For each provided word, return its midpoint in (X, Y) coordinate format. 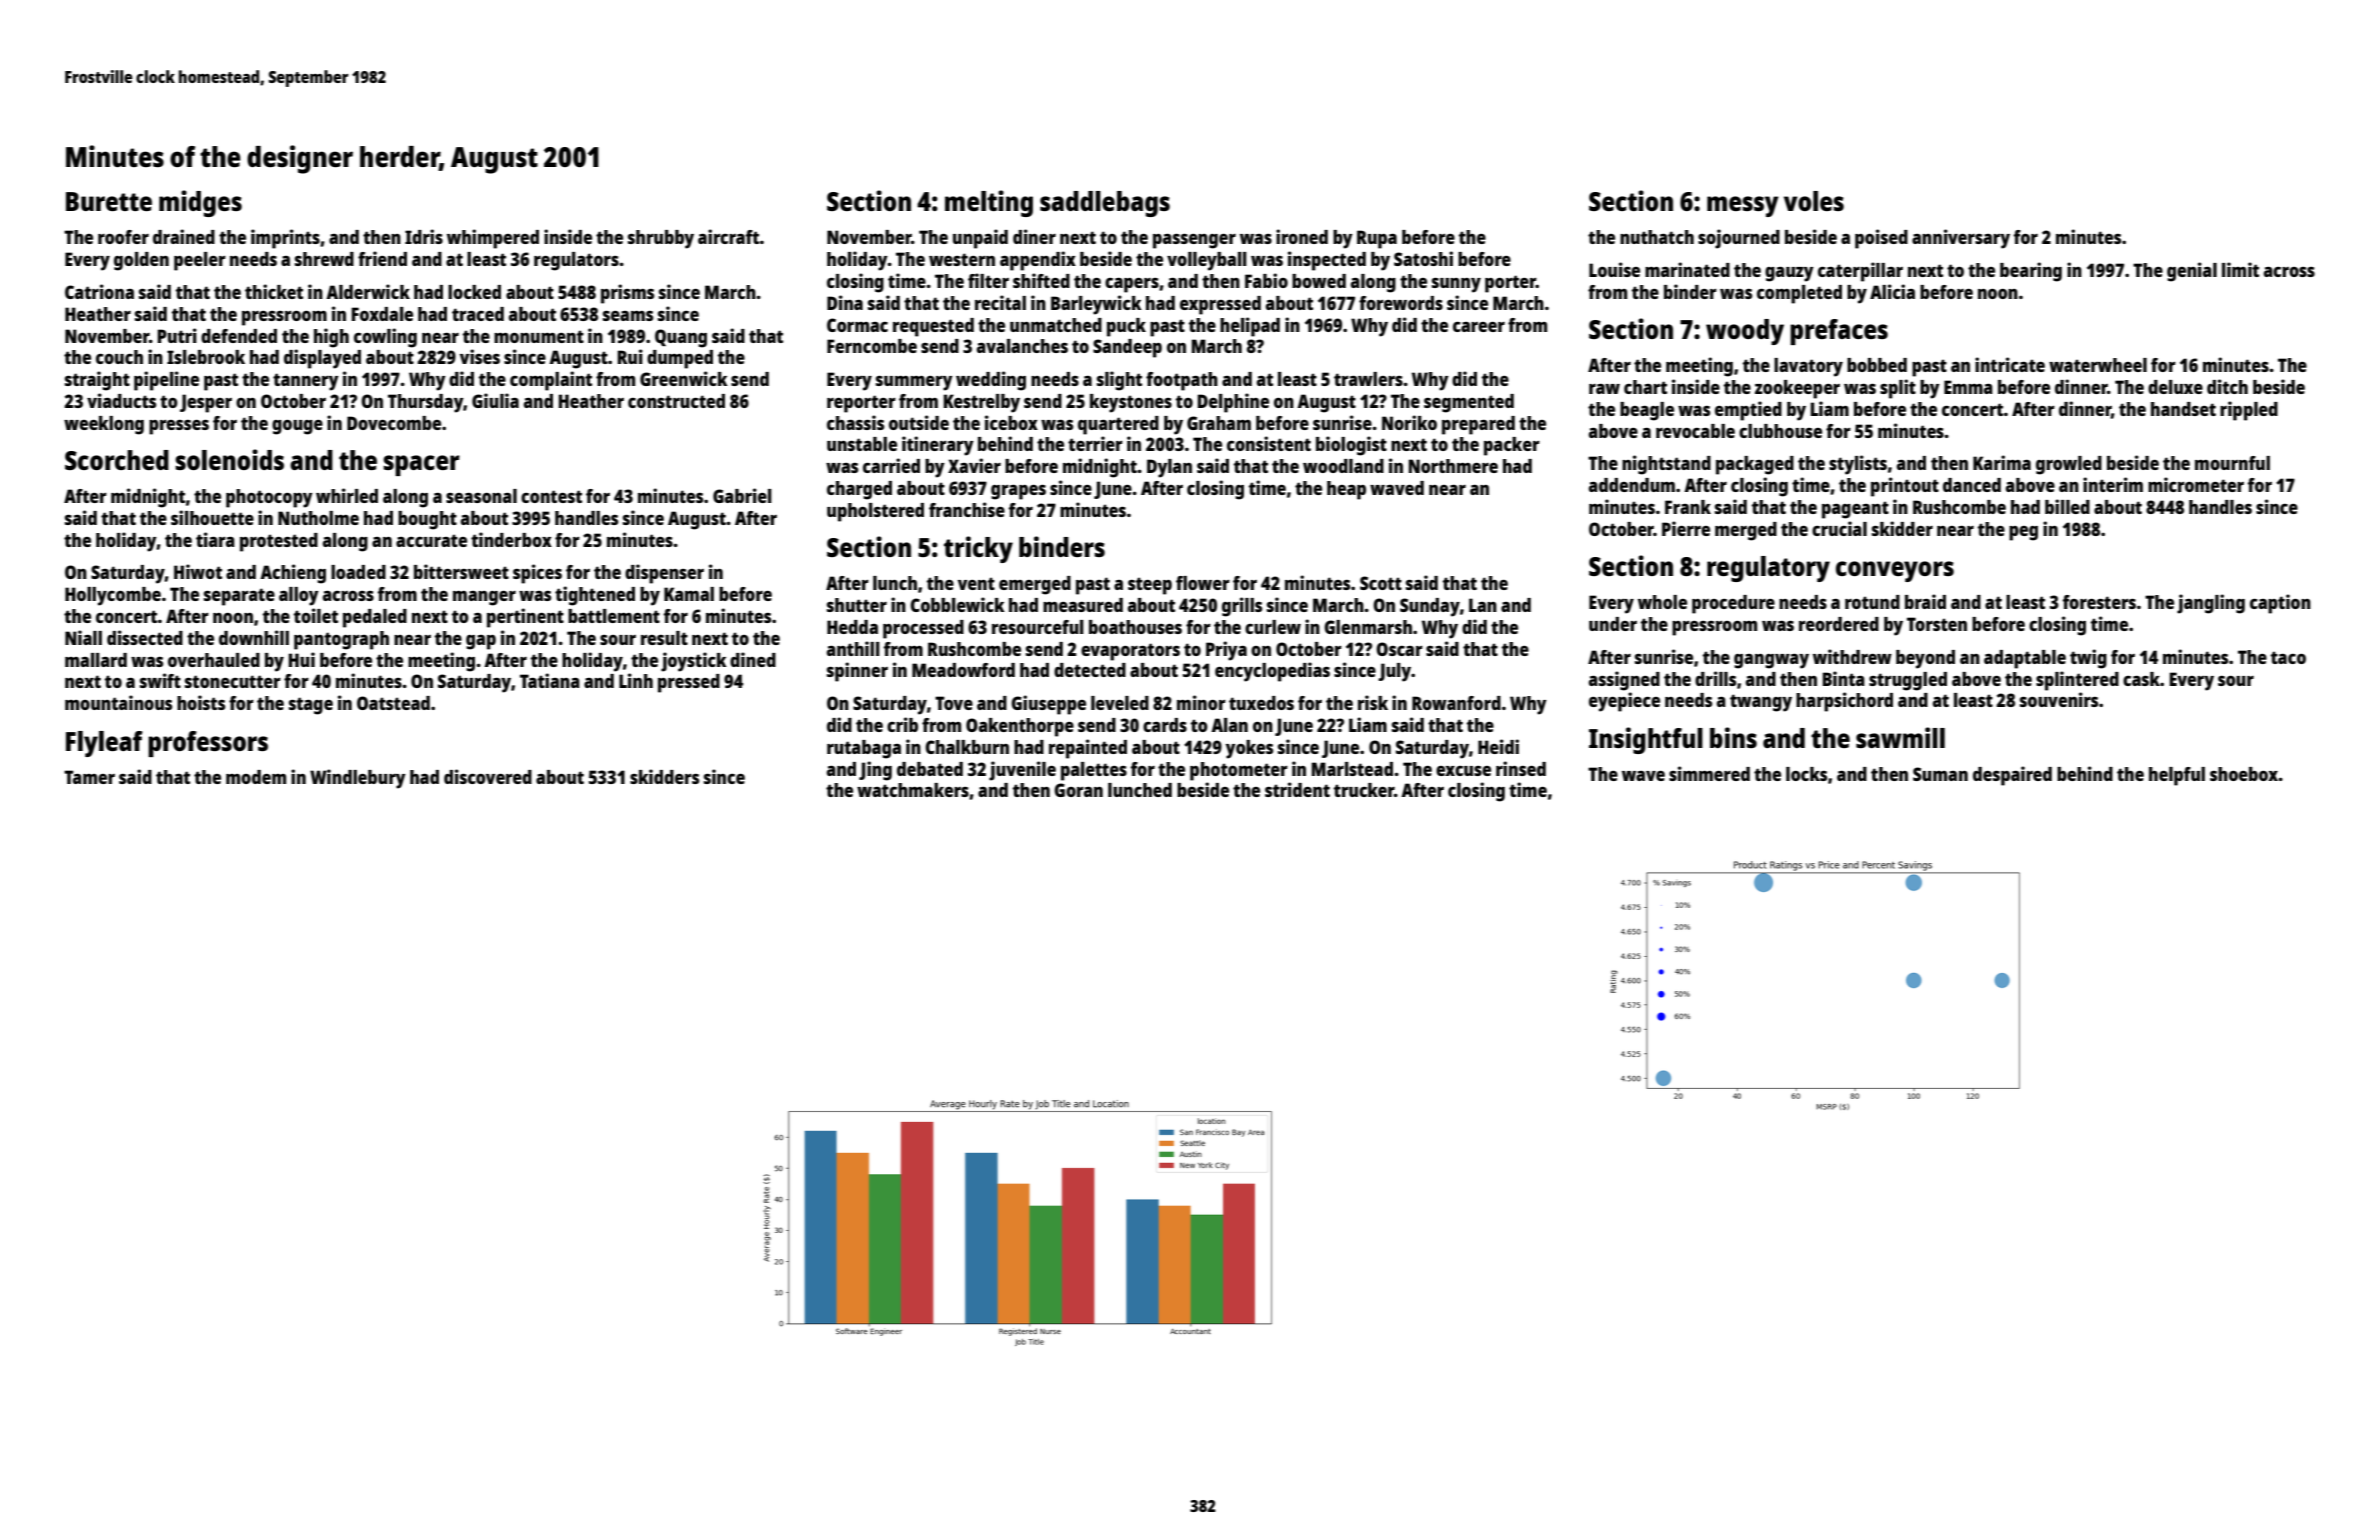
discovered (488, 776)
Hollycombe (113, 596)
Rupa (1377, 239)
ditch (2227, 386)
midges (200, 203)
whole (1662, 602)
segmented (1469, 403)
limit (2240, 269)
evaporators (1130, 652)
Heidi (1498, 746)
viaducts (121, 400)
